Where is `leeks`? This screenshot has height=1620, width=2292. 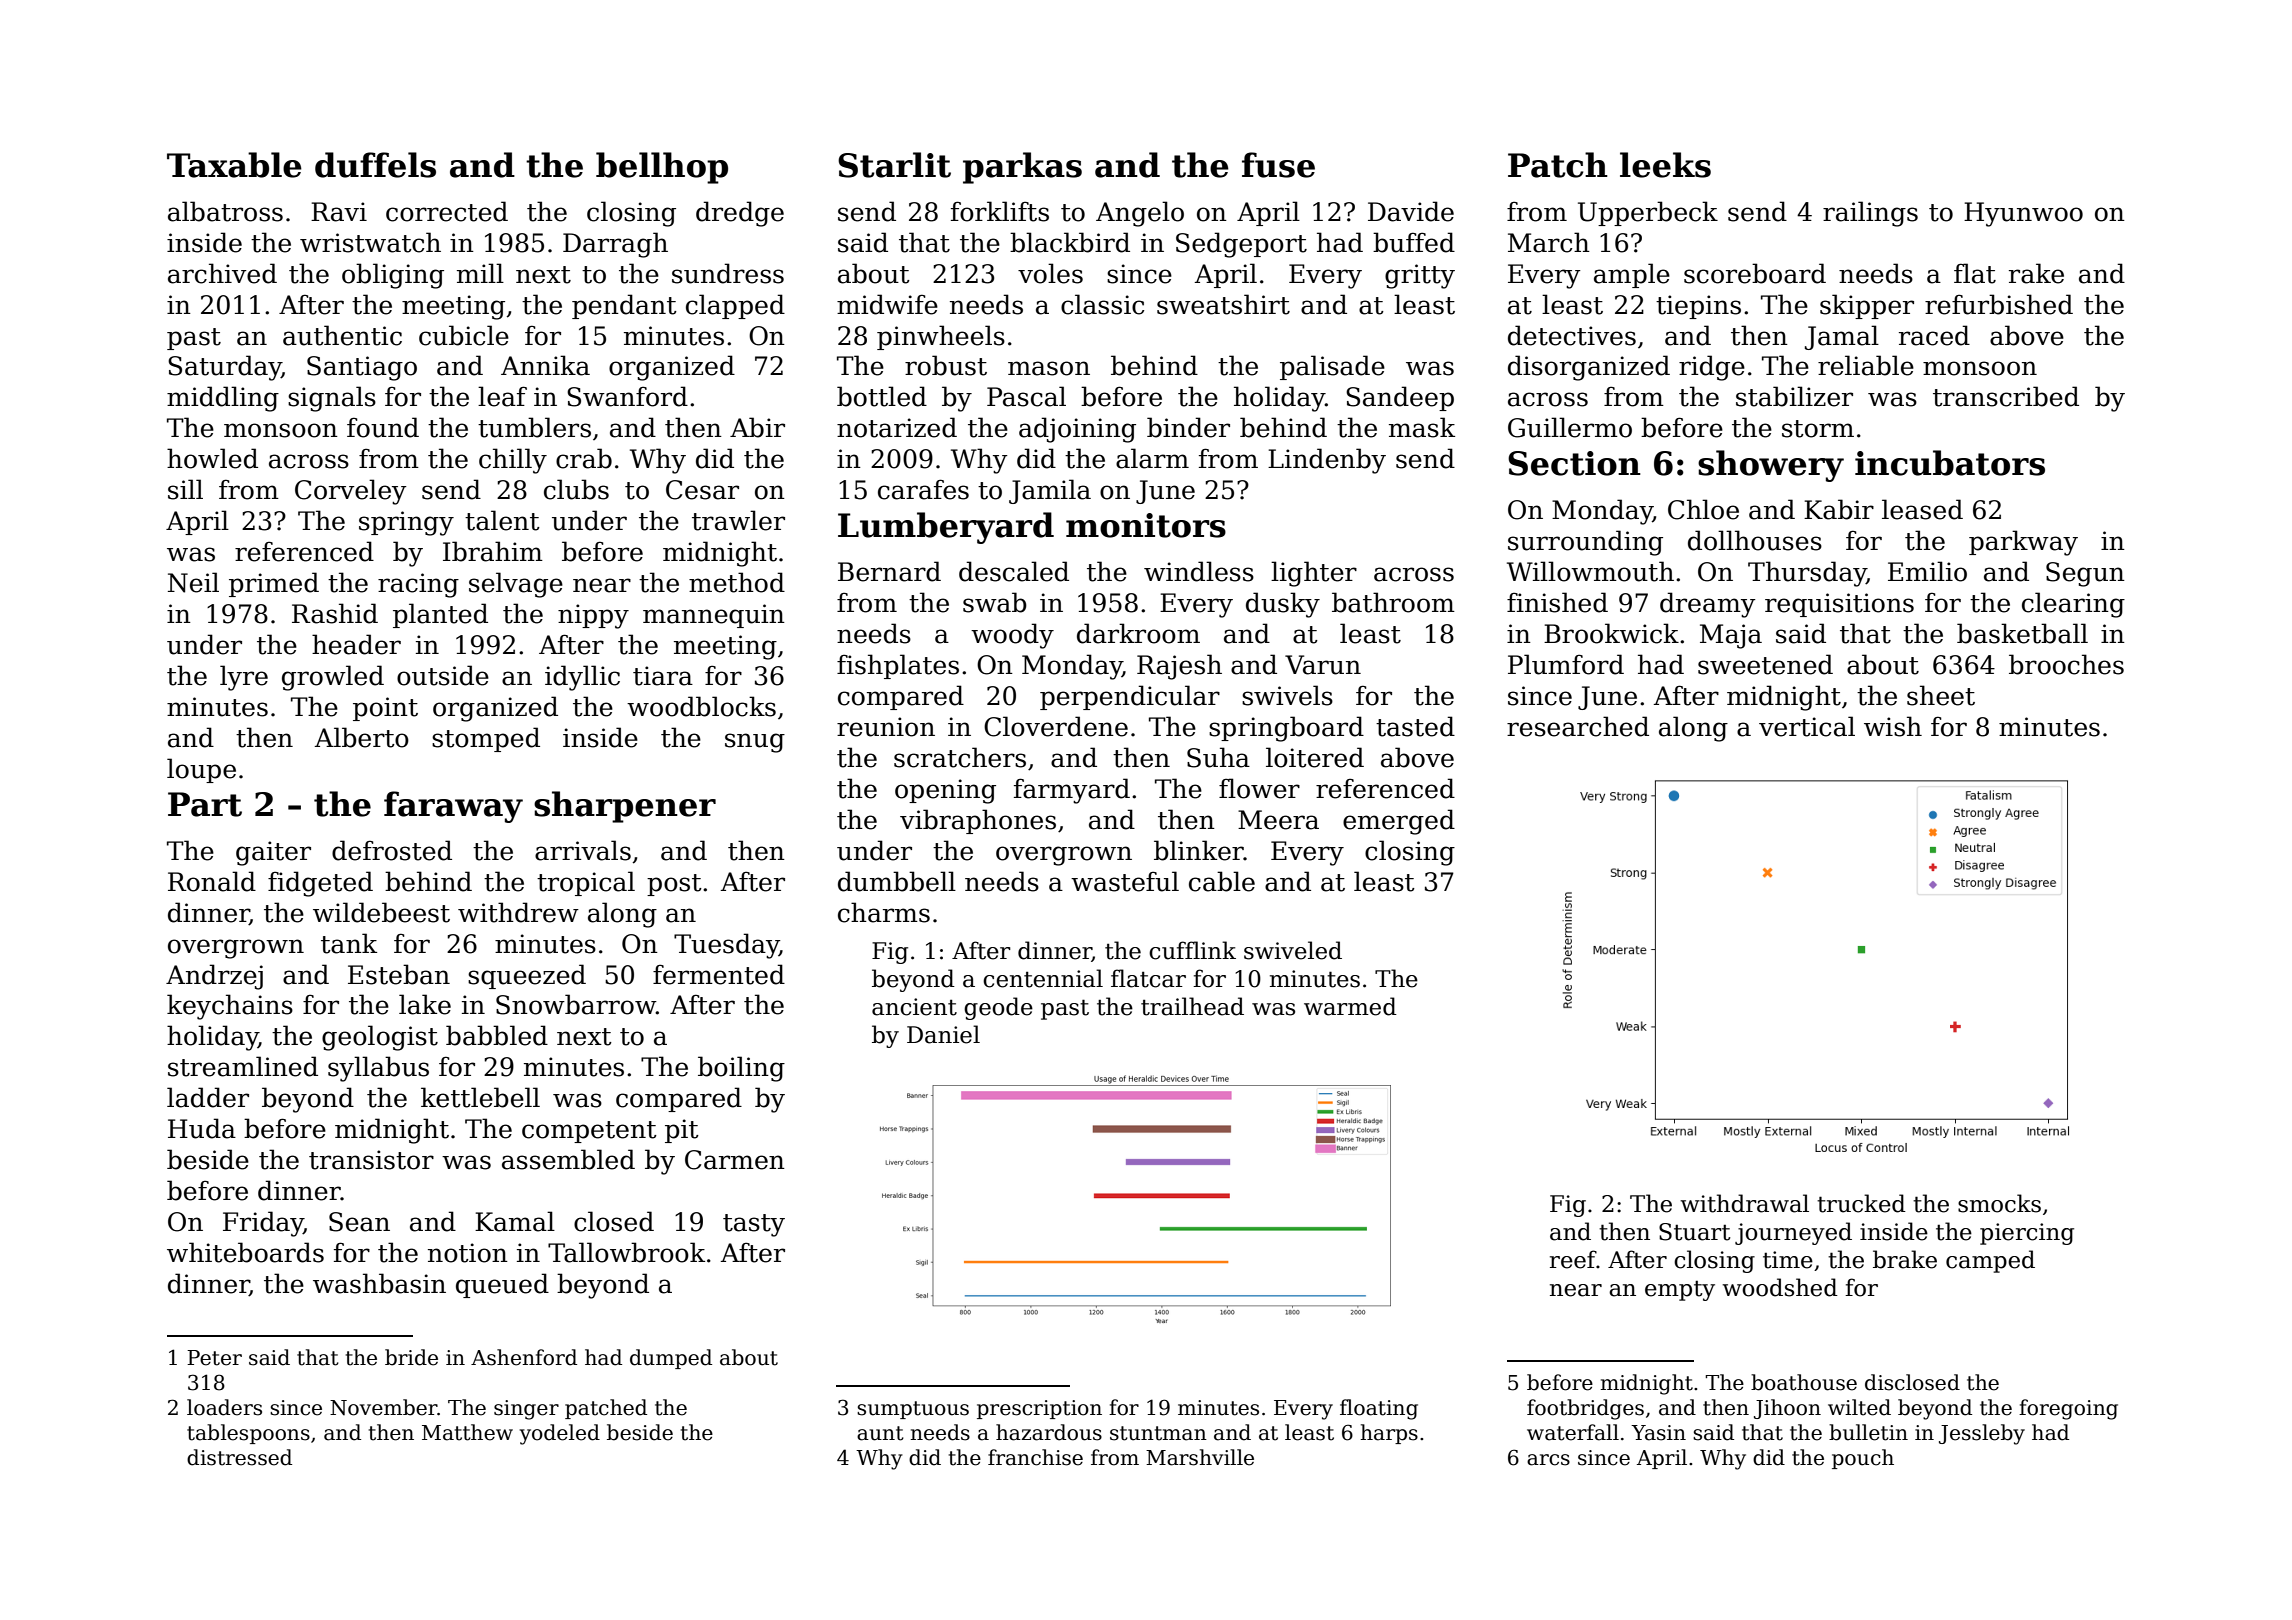
leeks is located at coordinates (1665, 165).
